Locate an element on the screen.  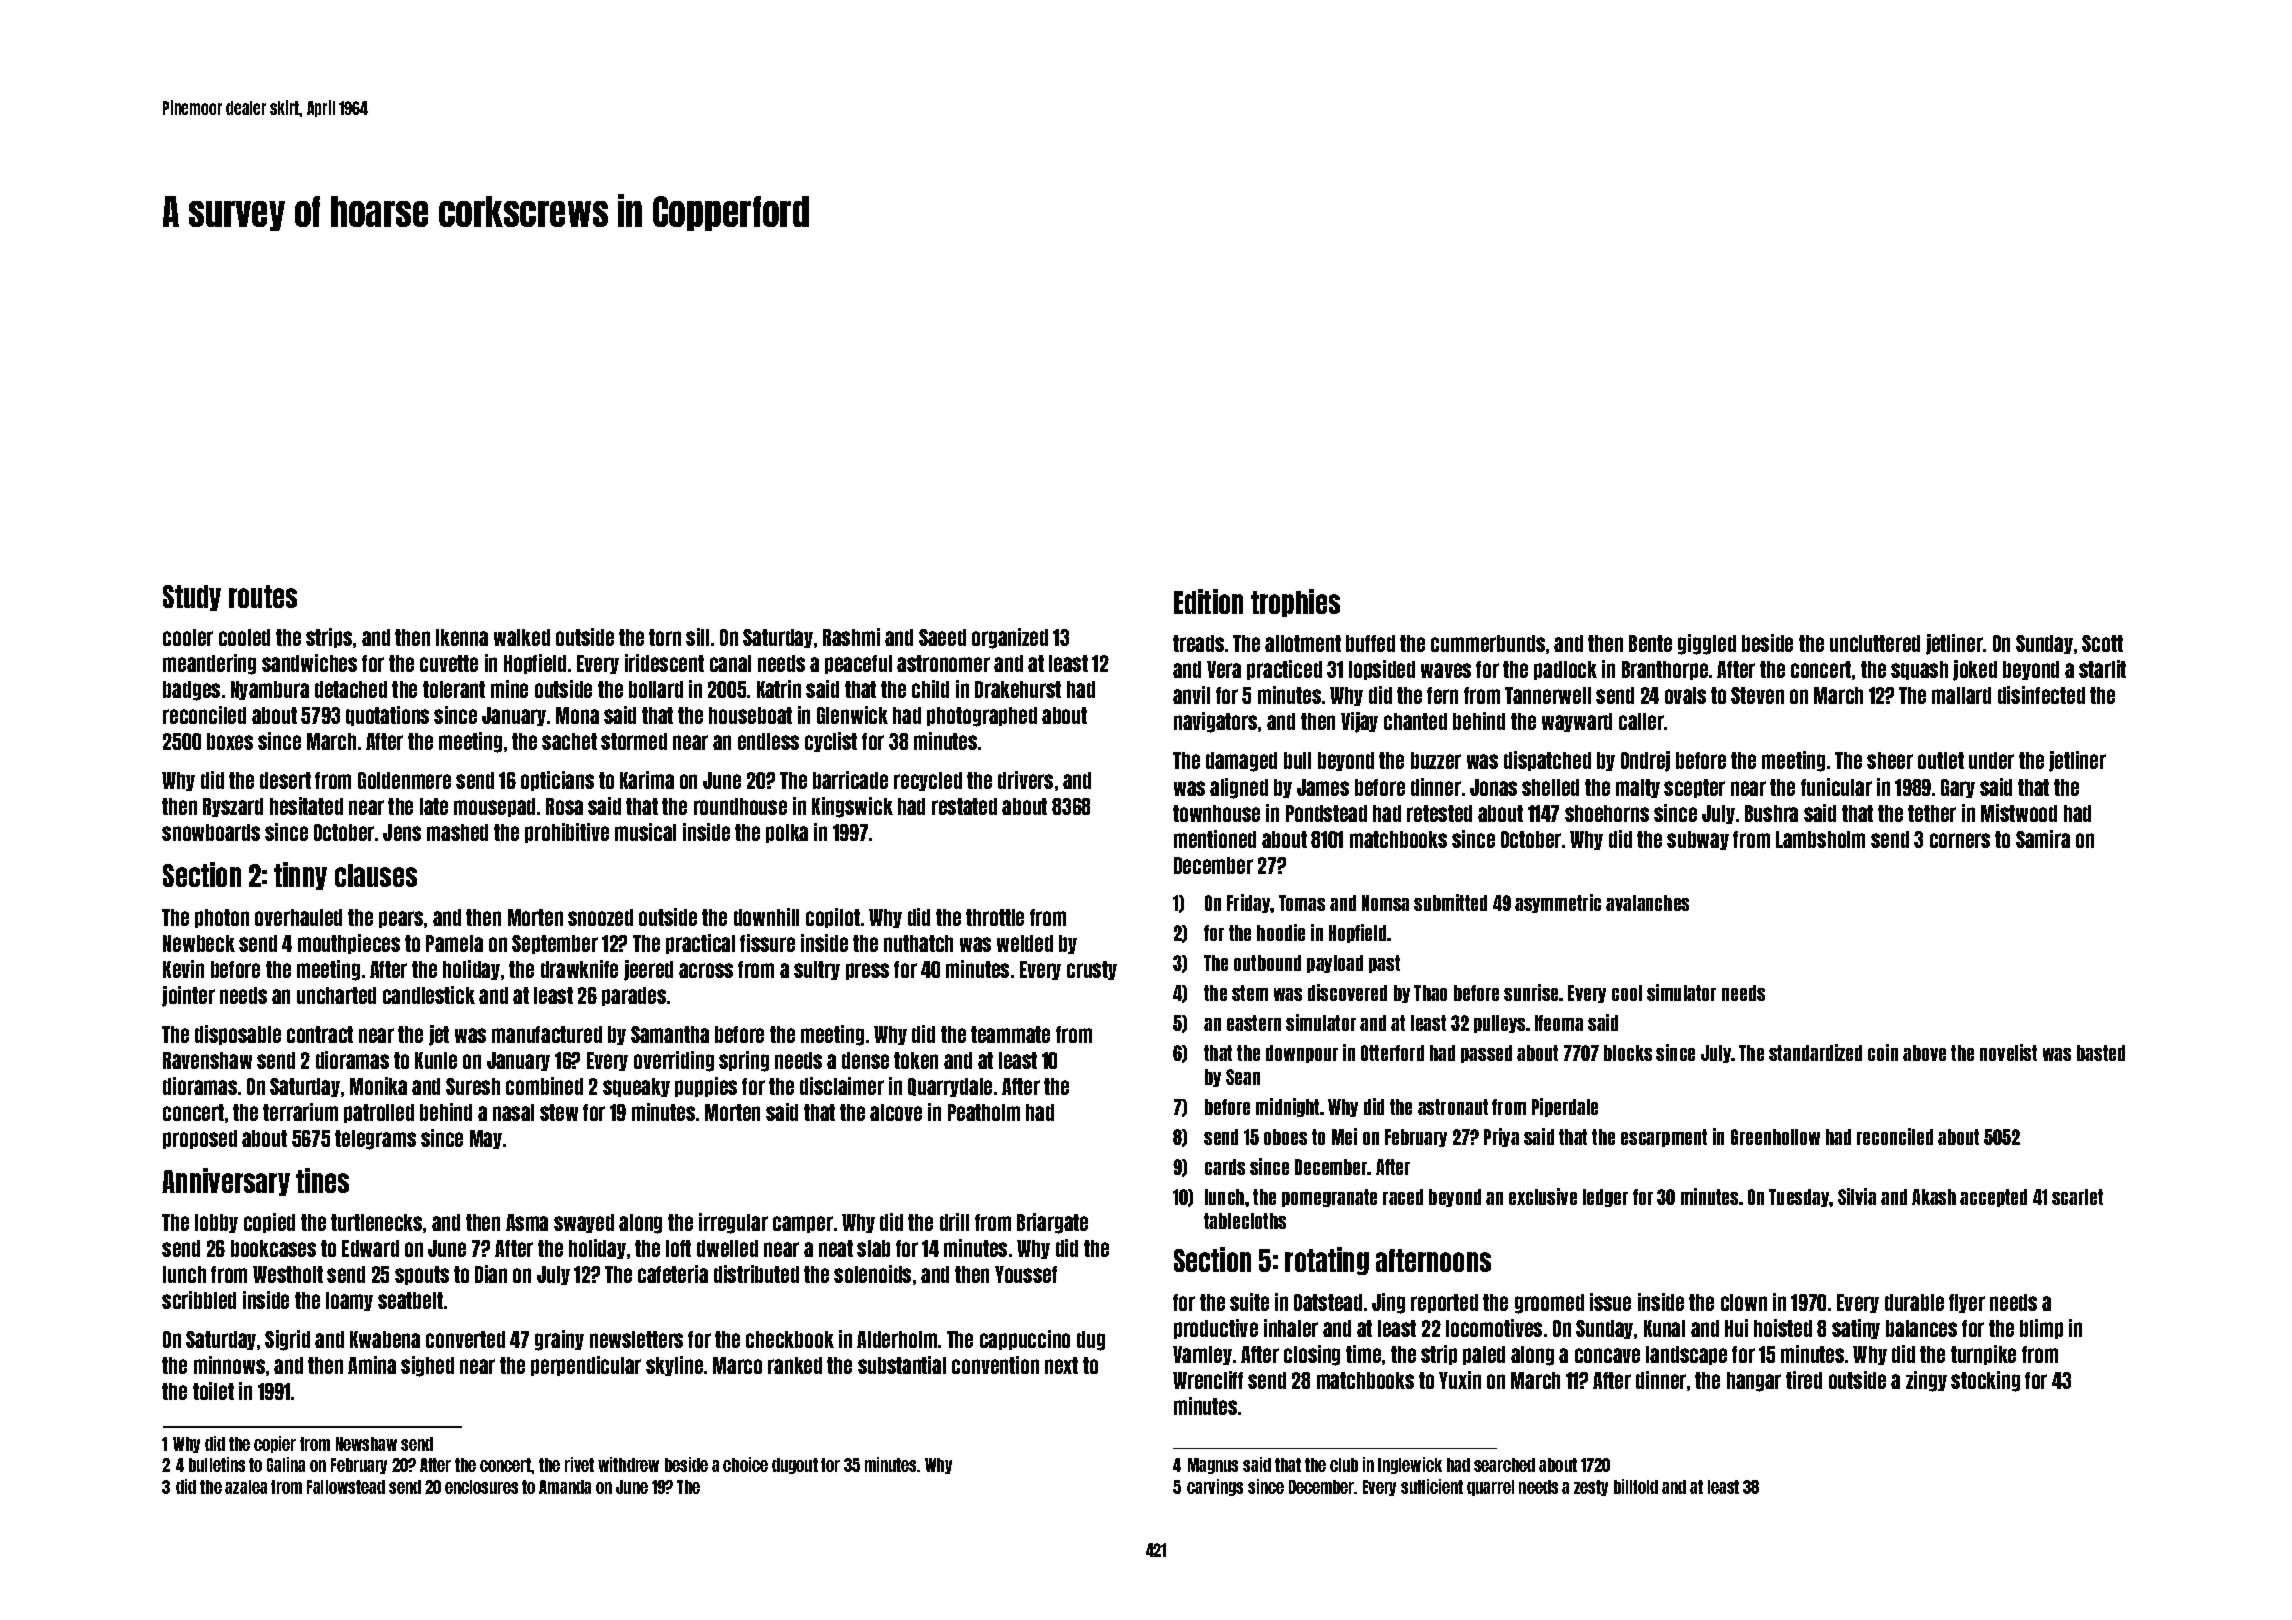
badges is located at coordinates (191, 691).
